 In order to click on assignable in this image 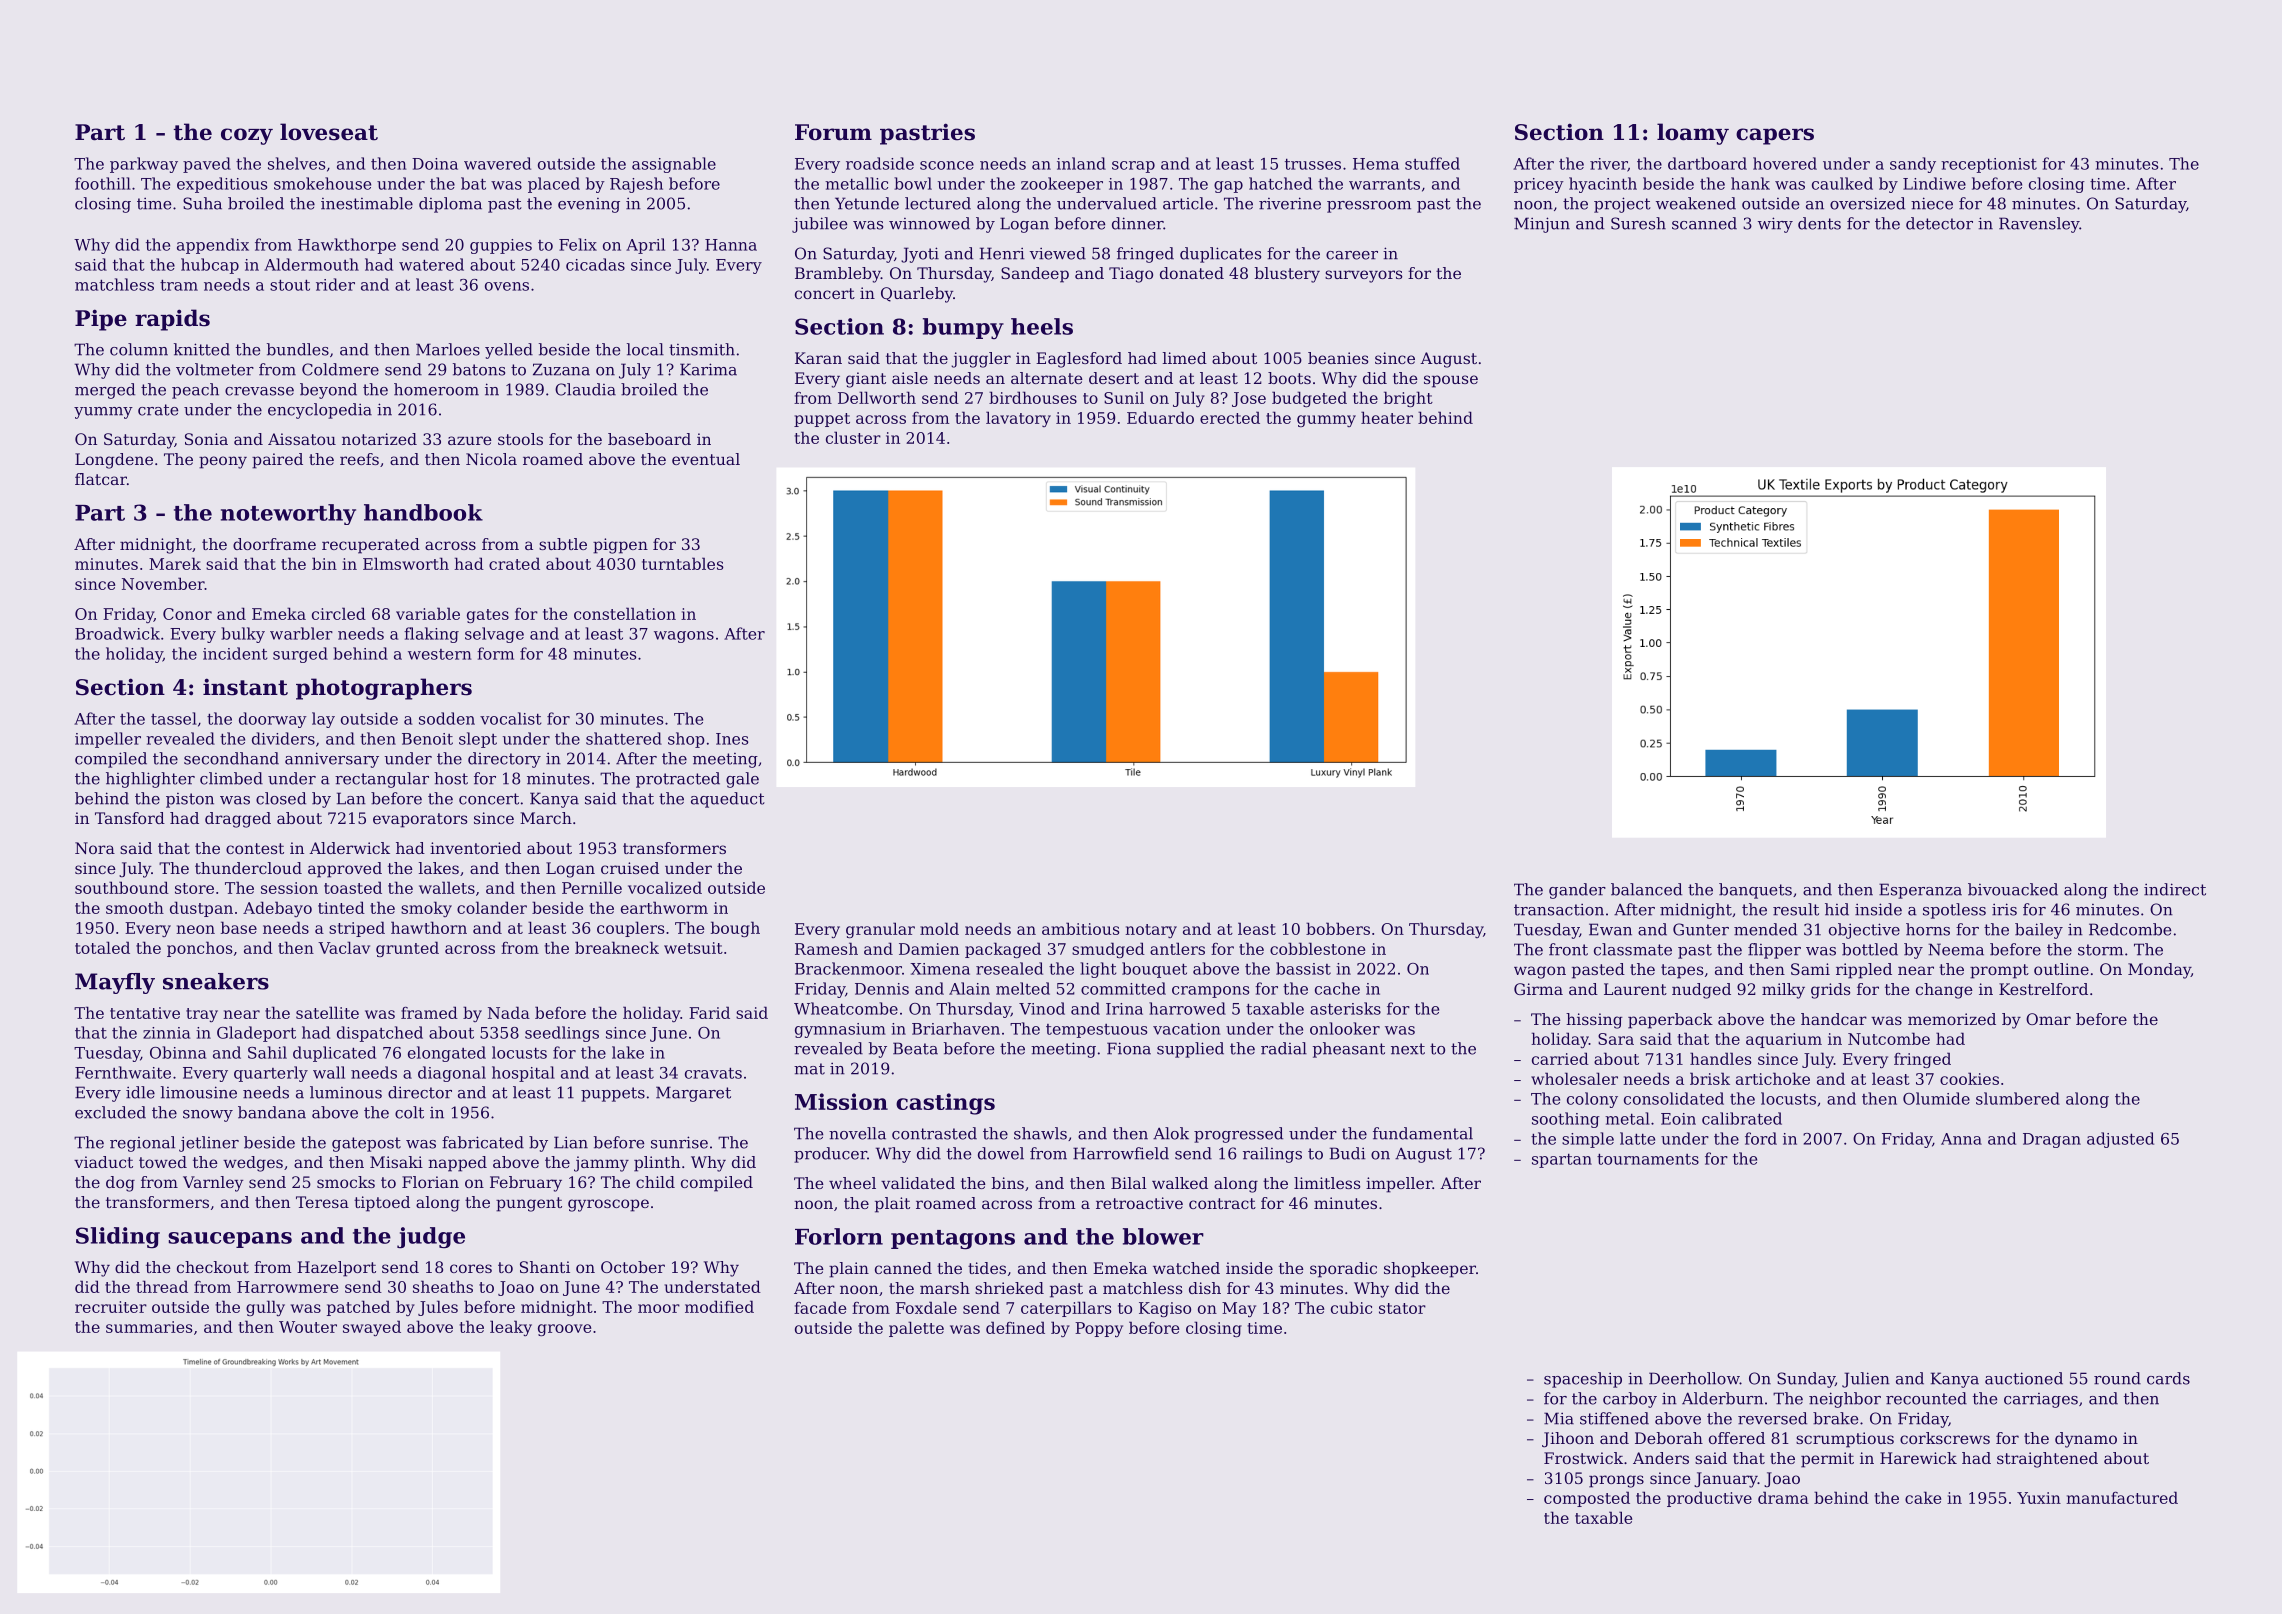, I will do `click(674, 165)`.
